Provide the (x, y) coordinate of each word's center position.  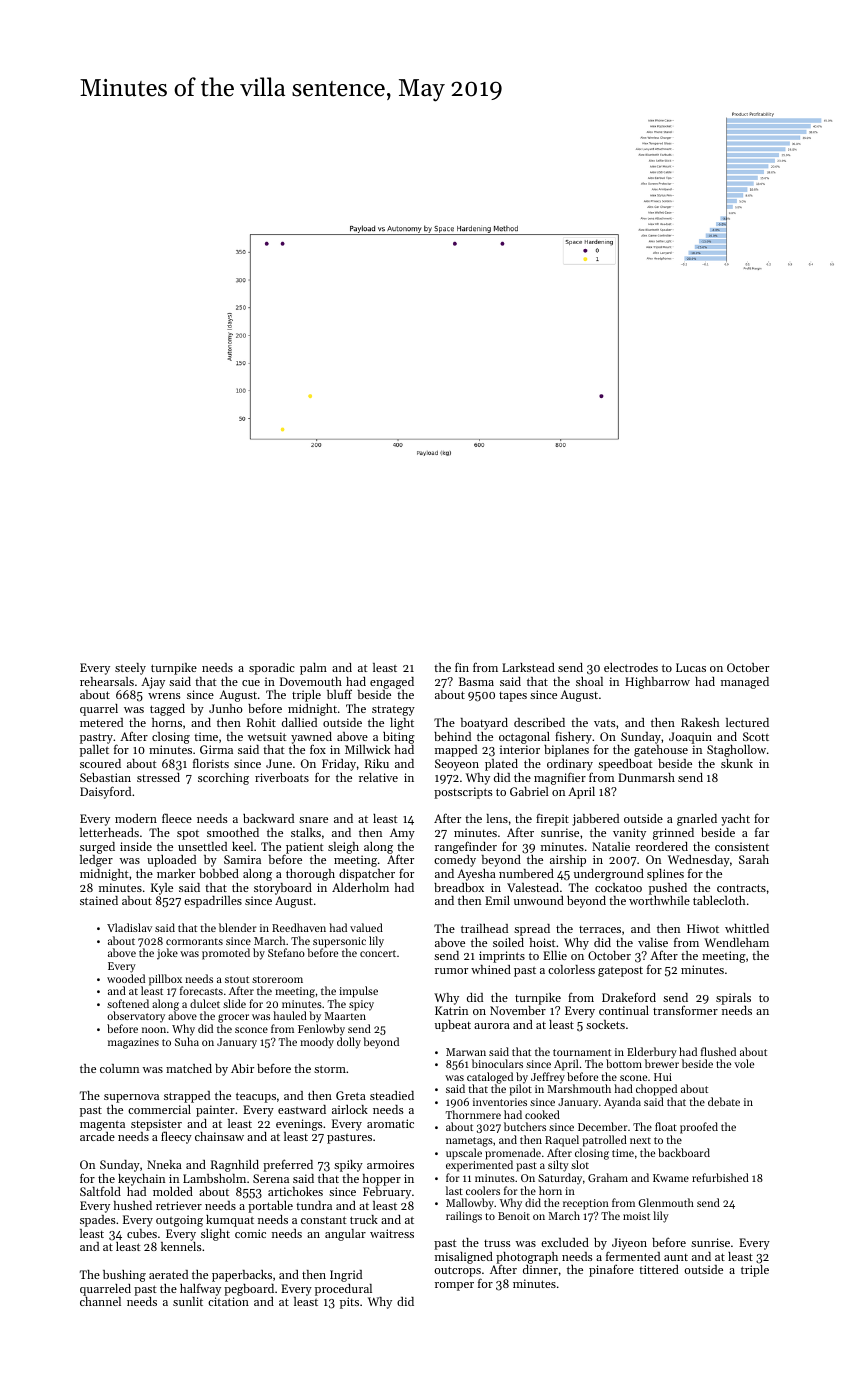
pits (349, 1303)
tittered (659, 1269)
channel (100, 1301)
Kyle (162, 889)
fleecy (176, 1137)
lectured (747, 722)
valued (366, 927)
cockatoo (618, 887)
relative (378, 777)
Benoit (514, 1216)
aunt (676, 1257)
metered (101, 722)
